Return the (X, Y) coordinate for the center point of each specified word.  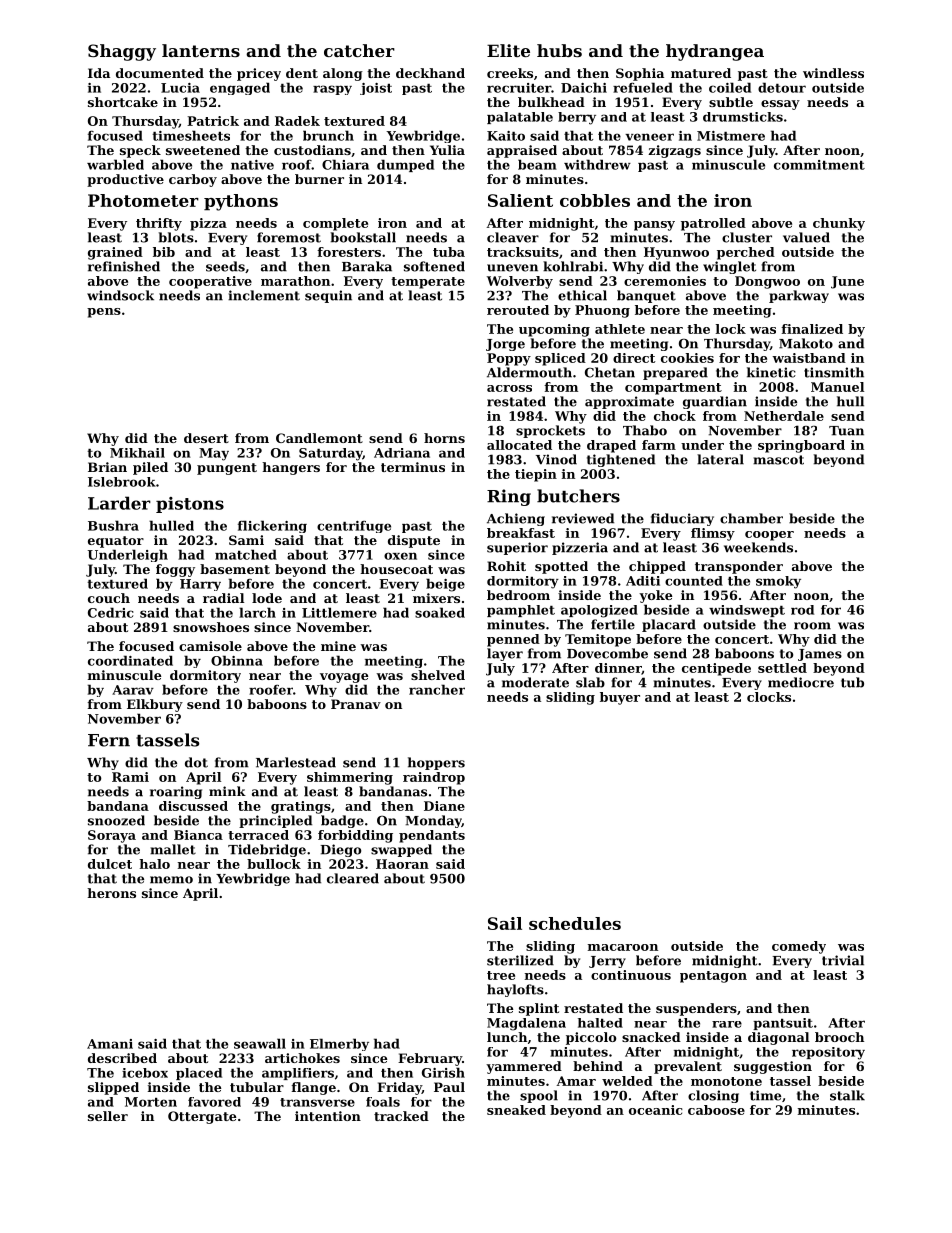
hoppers (436, 763)
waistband (809, 358)
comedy (799, 947)
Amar (576, 1081)
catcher (359, 50)
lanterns (201, 50)
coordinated (130, 660)
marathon (295, 281)
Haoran (402, 864)
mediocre (801, 682)
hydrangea (715, 52)
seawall (260, 1043)
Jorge (505, 345)
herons (111, 893)
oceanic (656, 1110)
